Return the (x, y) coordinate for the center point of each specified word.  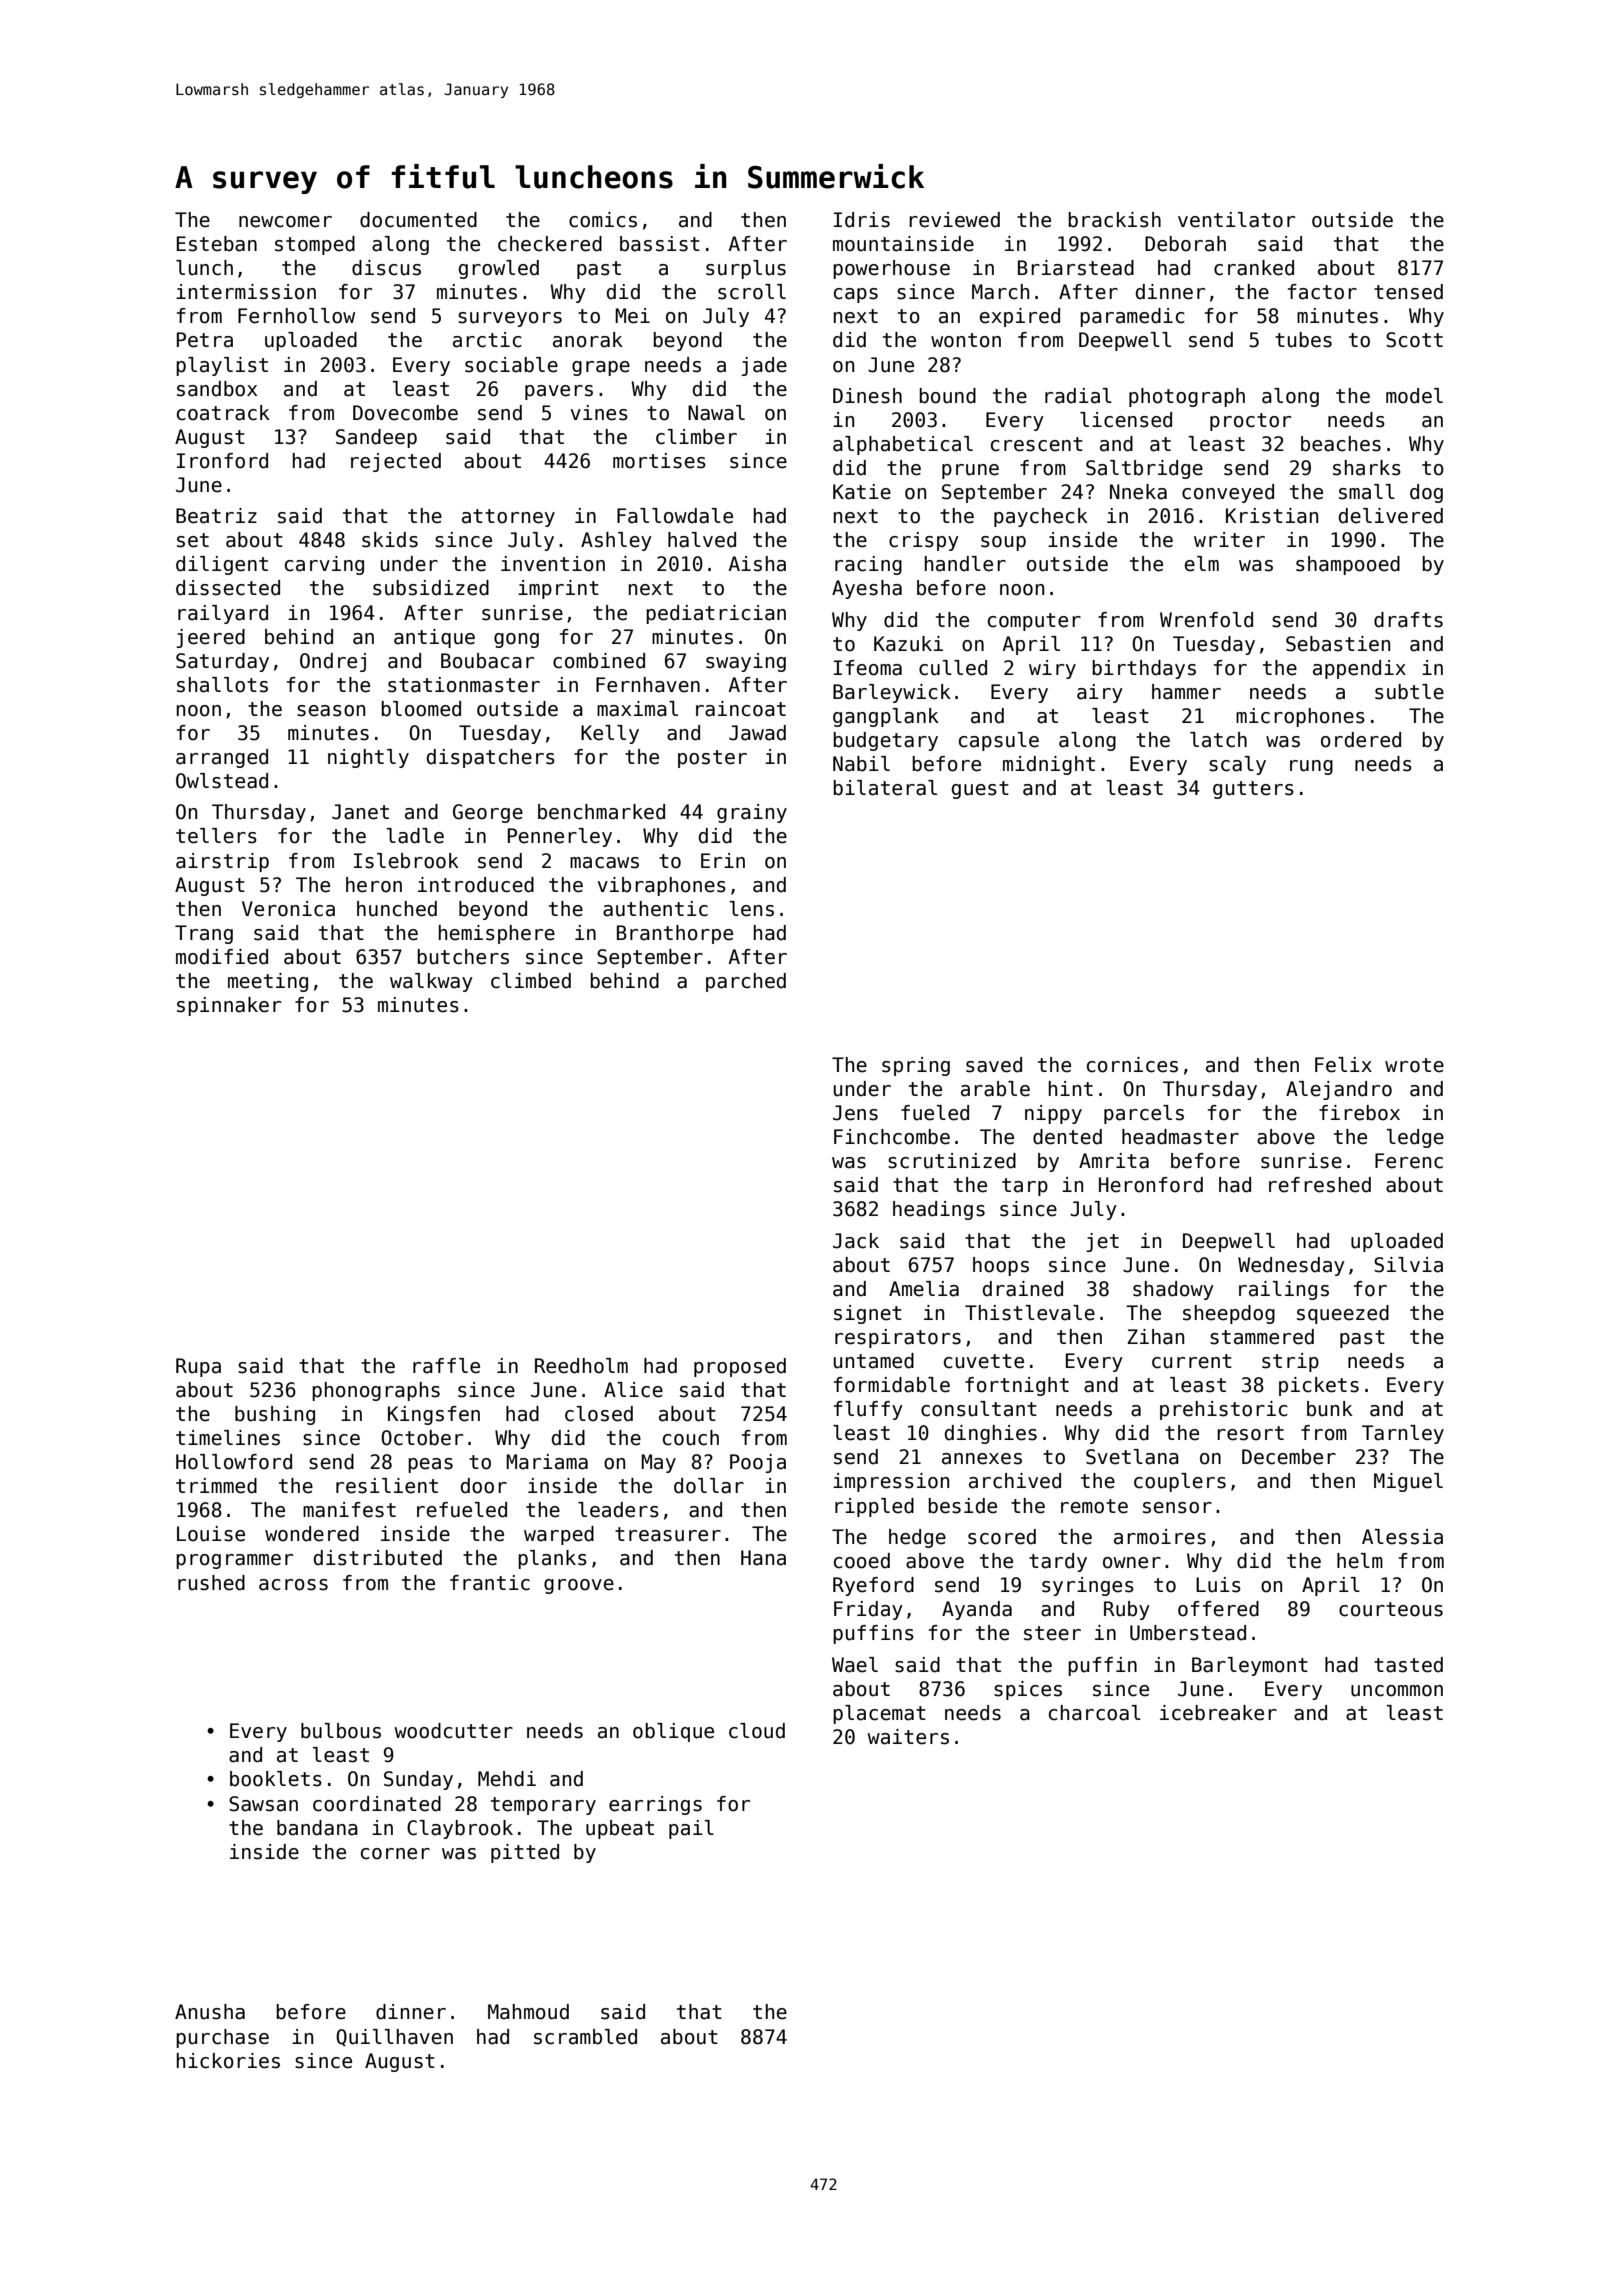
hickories (228, 2061)
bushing (275, 1415)
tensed (1408, 292)
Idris (862, 220)
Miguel (1408, 1482)
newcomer (285, 222)
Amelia (924, 1289)
